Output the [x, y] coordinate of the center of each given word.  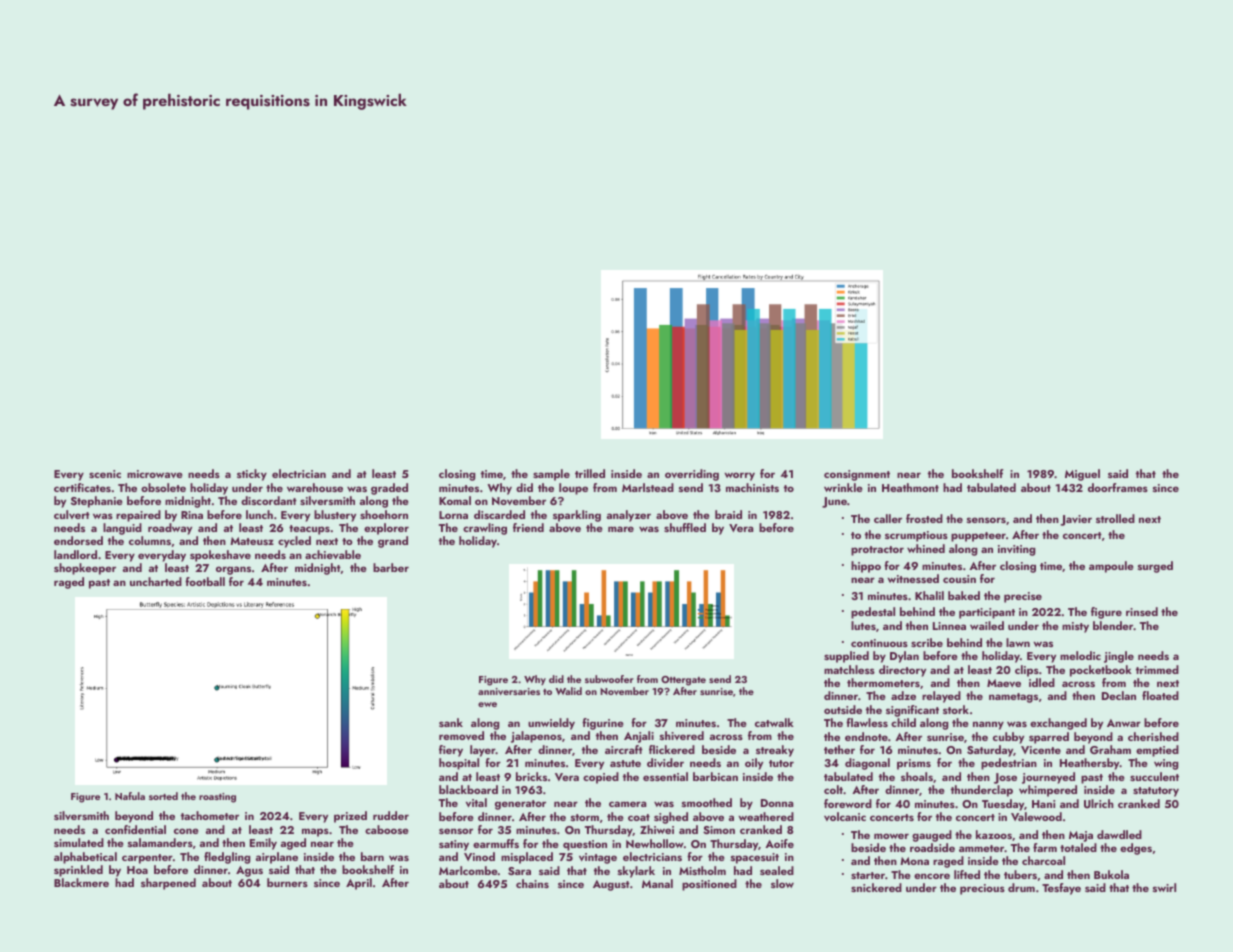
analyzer [629, 516]
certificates [82, 487]
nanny [988, 725]
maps [315, 832]
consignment [857, 475]
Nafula [130, 796]
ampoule [1111, 567]
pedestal [873, 613]
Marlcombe [468, 870]
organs [233, 570]
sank [451, 722]
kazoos [994, 834]
